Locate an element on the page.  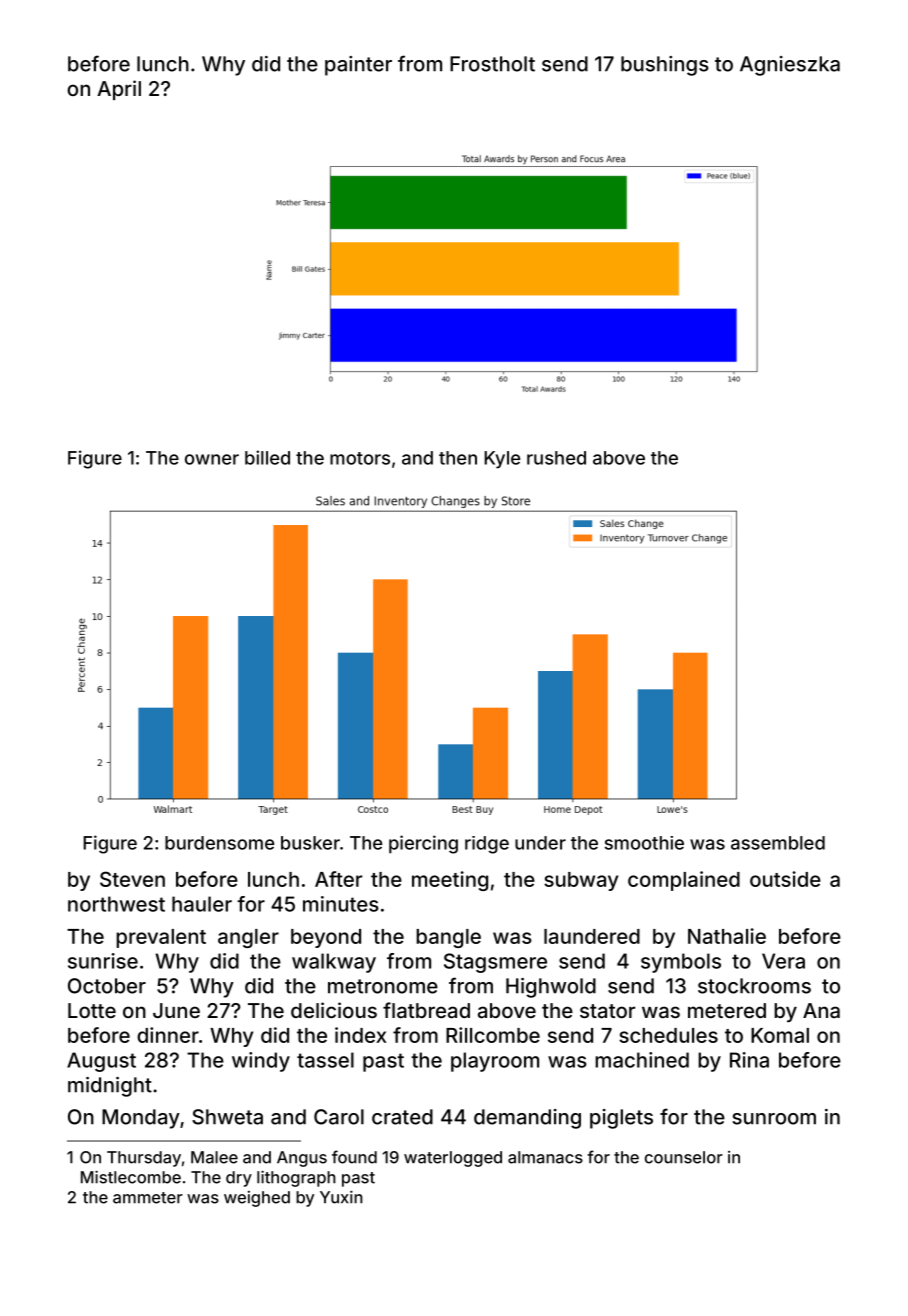
Yuxin is located at coordinates (341, 1197).
